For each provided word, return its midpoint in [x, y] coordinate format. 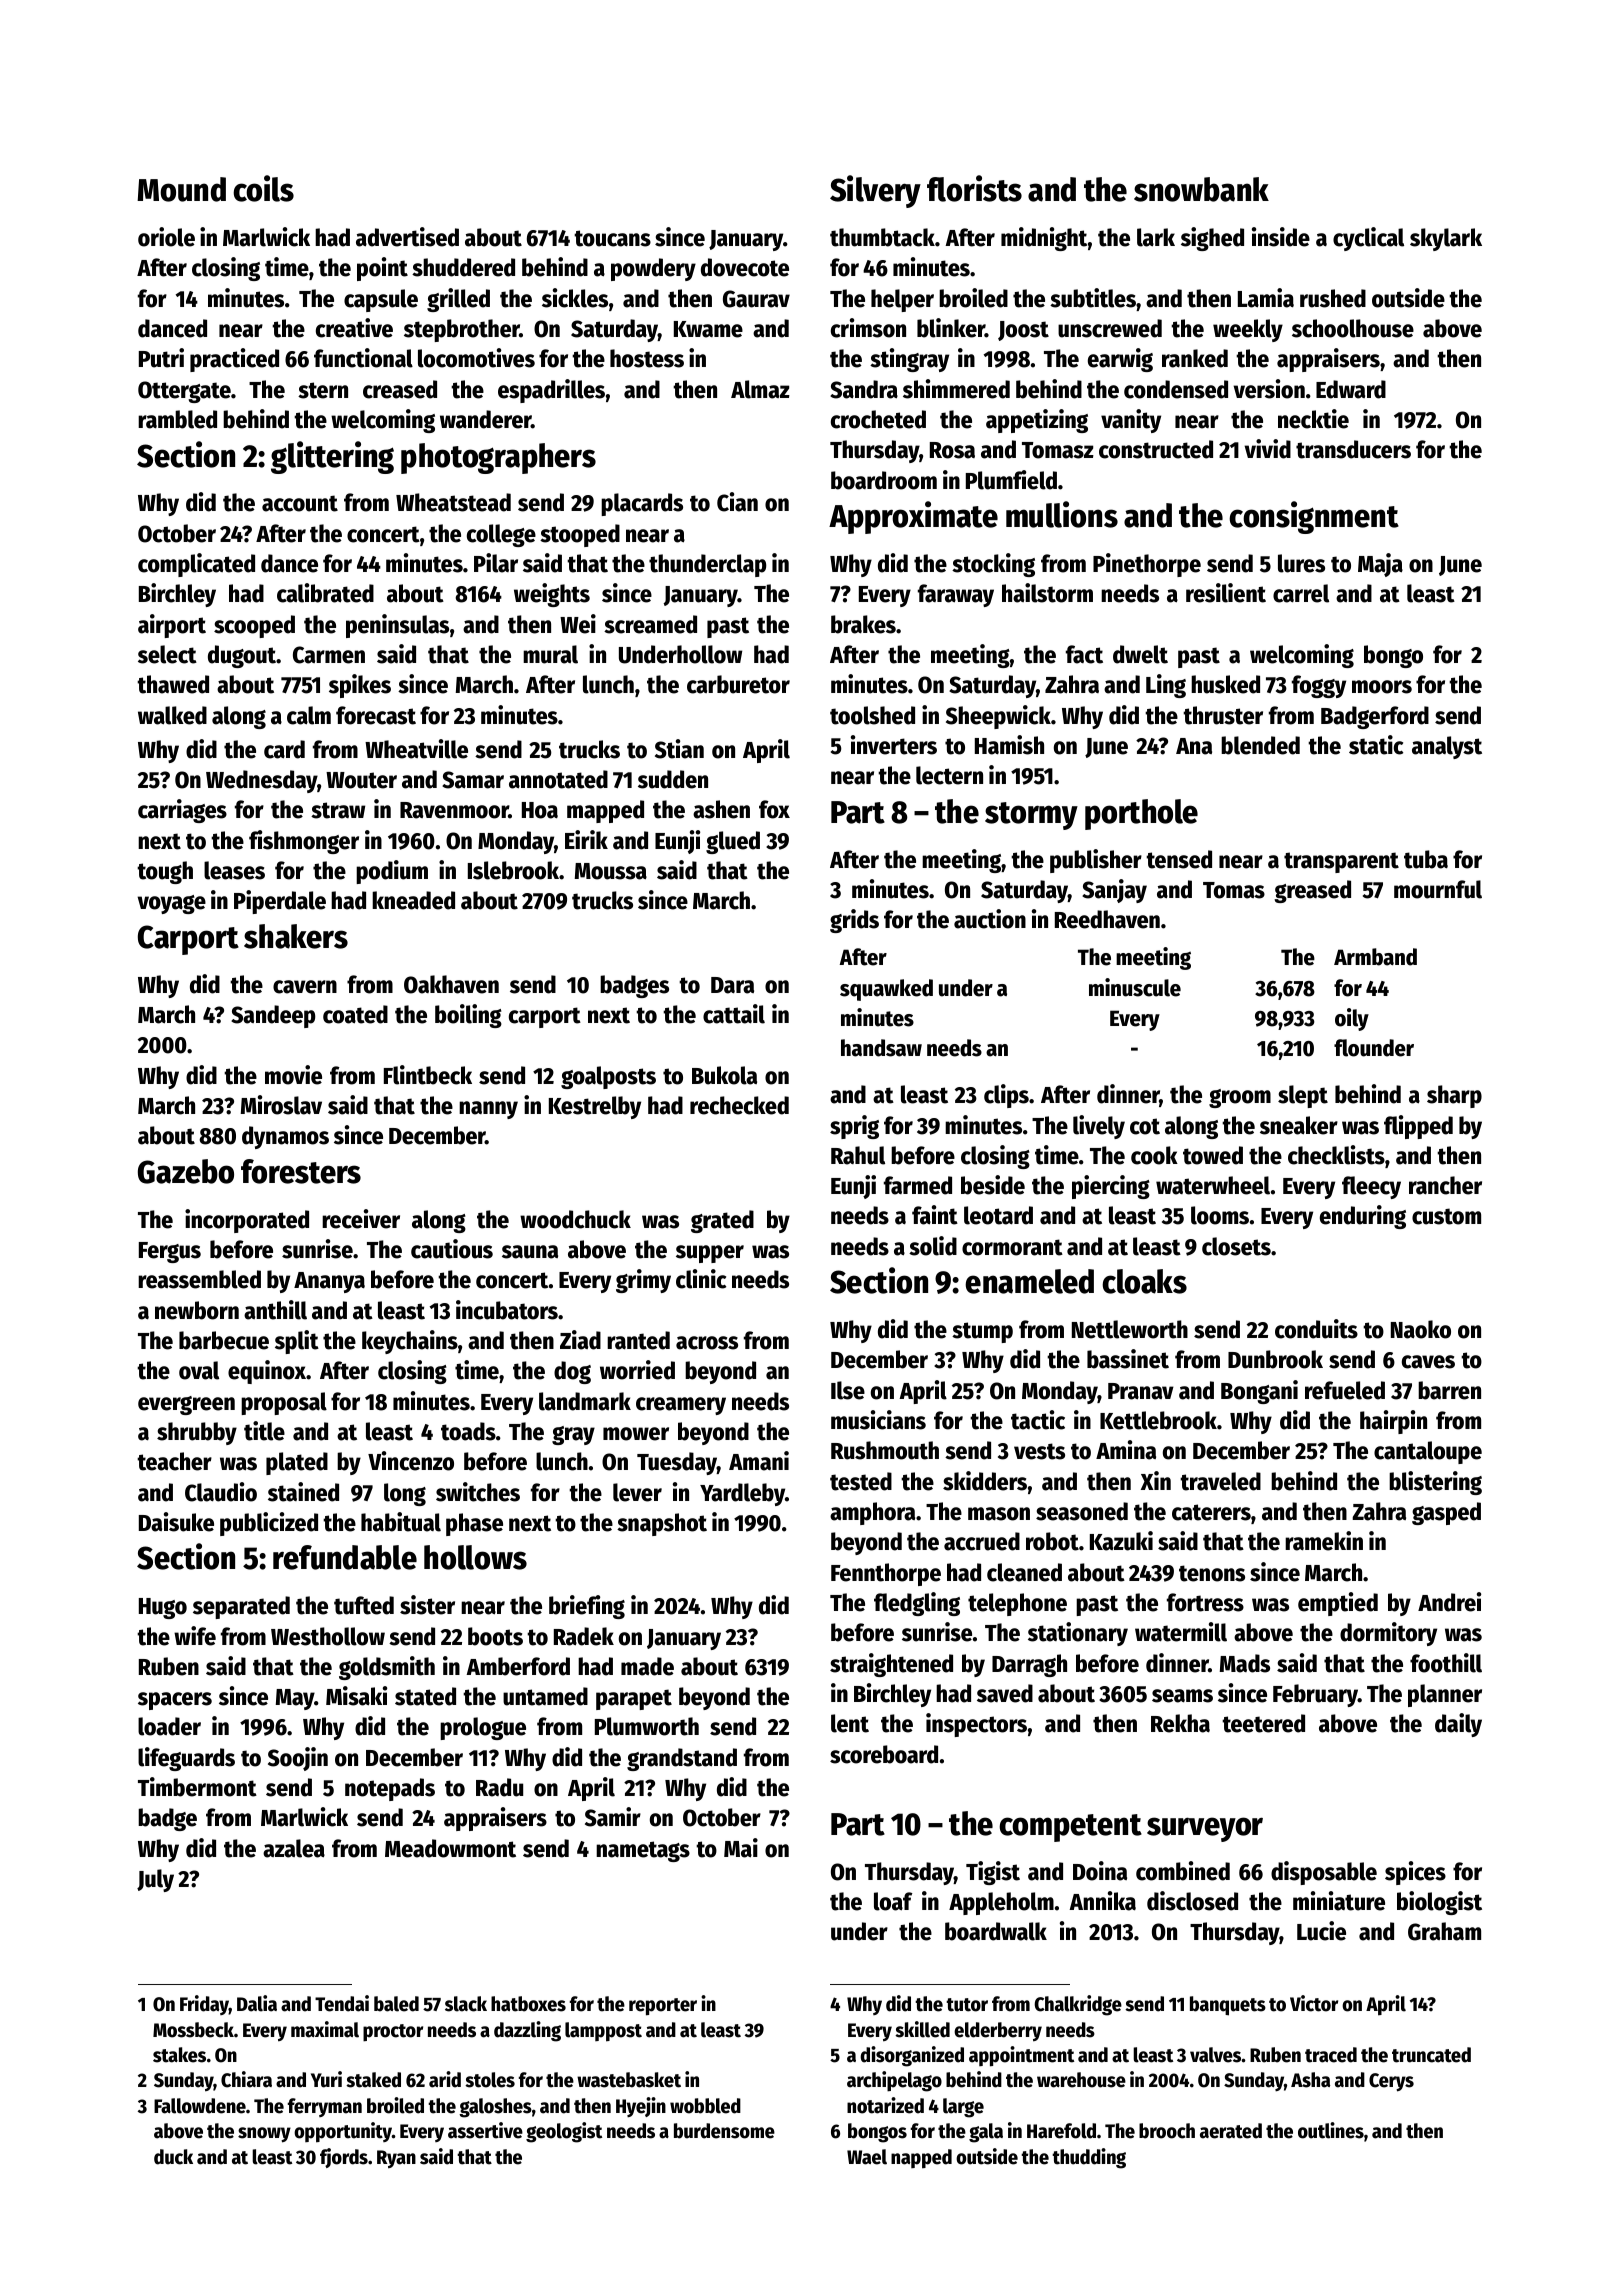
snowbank [1201, 189]
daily [1458, 1725]
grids [854, 921]
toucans [612, 238]
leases [234, 870]
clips [1006, 1096]
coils [263, 188]
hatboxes [528, 2004]
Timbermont [197, 1787]
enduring [1363, 1217]
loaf [893, 1901]
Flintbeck [428, 1075]
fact [1084, 654]
